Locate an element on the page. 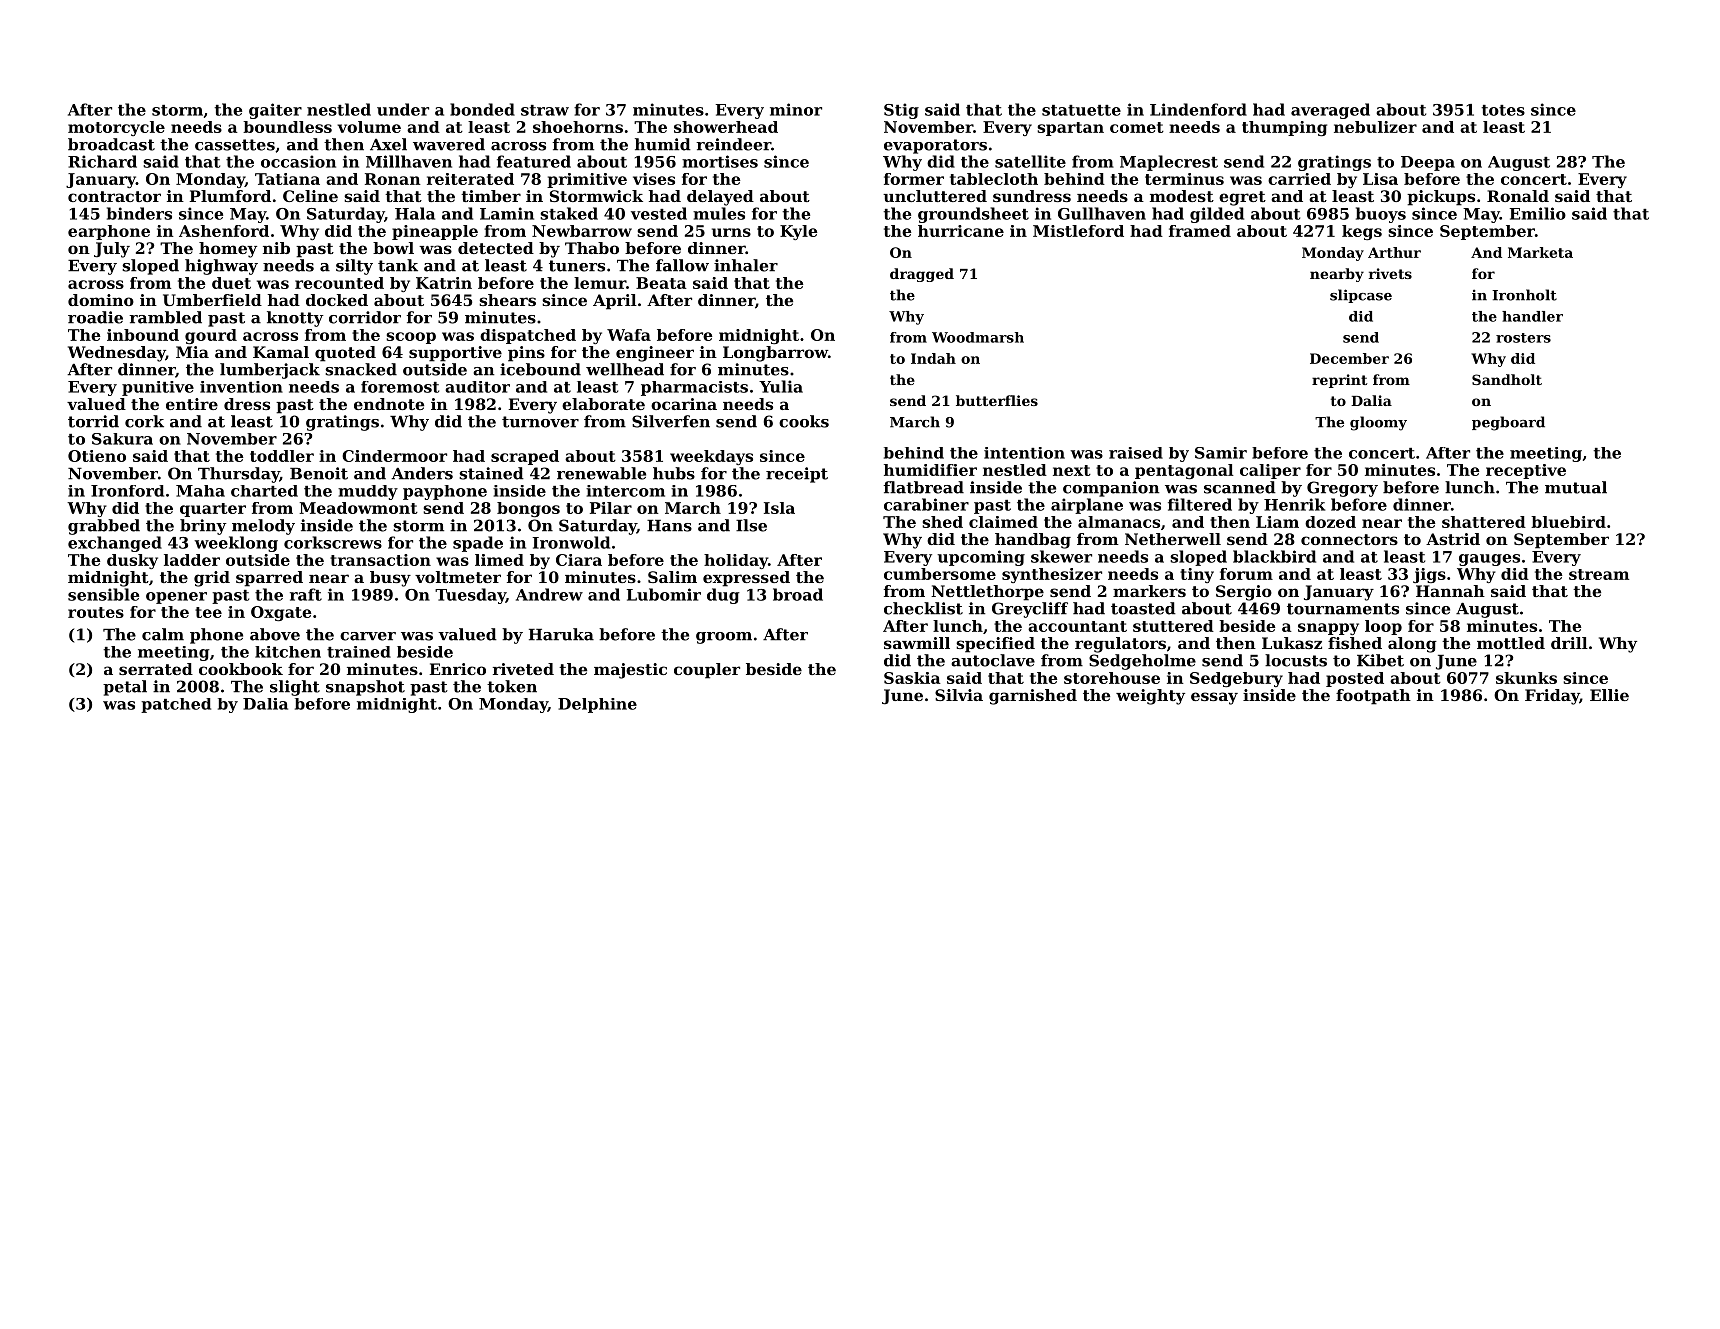 This image has width=1720, height=1329. auditor is located at coordinates (477, 387).
